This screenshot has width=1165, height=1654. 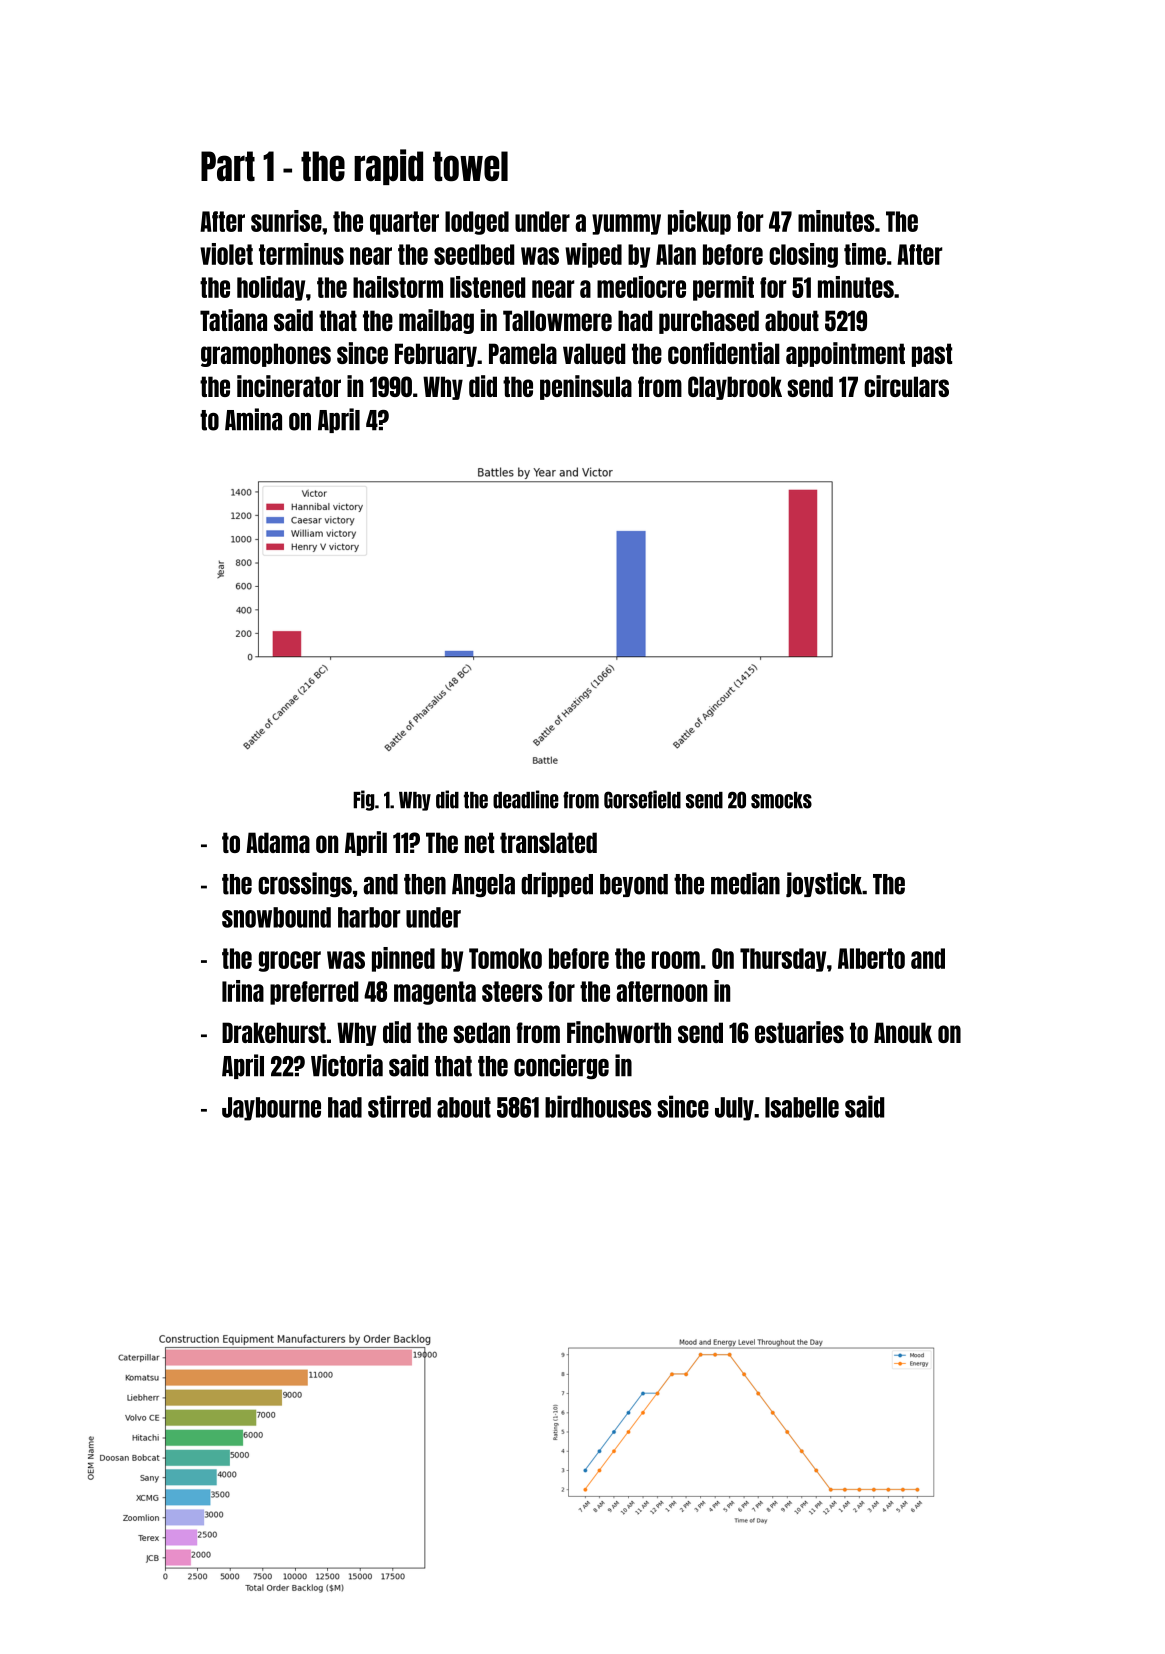 I want to click on circulars, so click(x=906, y=386).
